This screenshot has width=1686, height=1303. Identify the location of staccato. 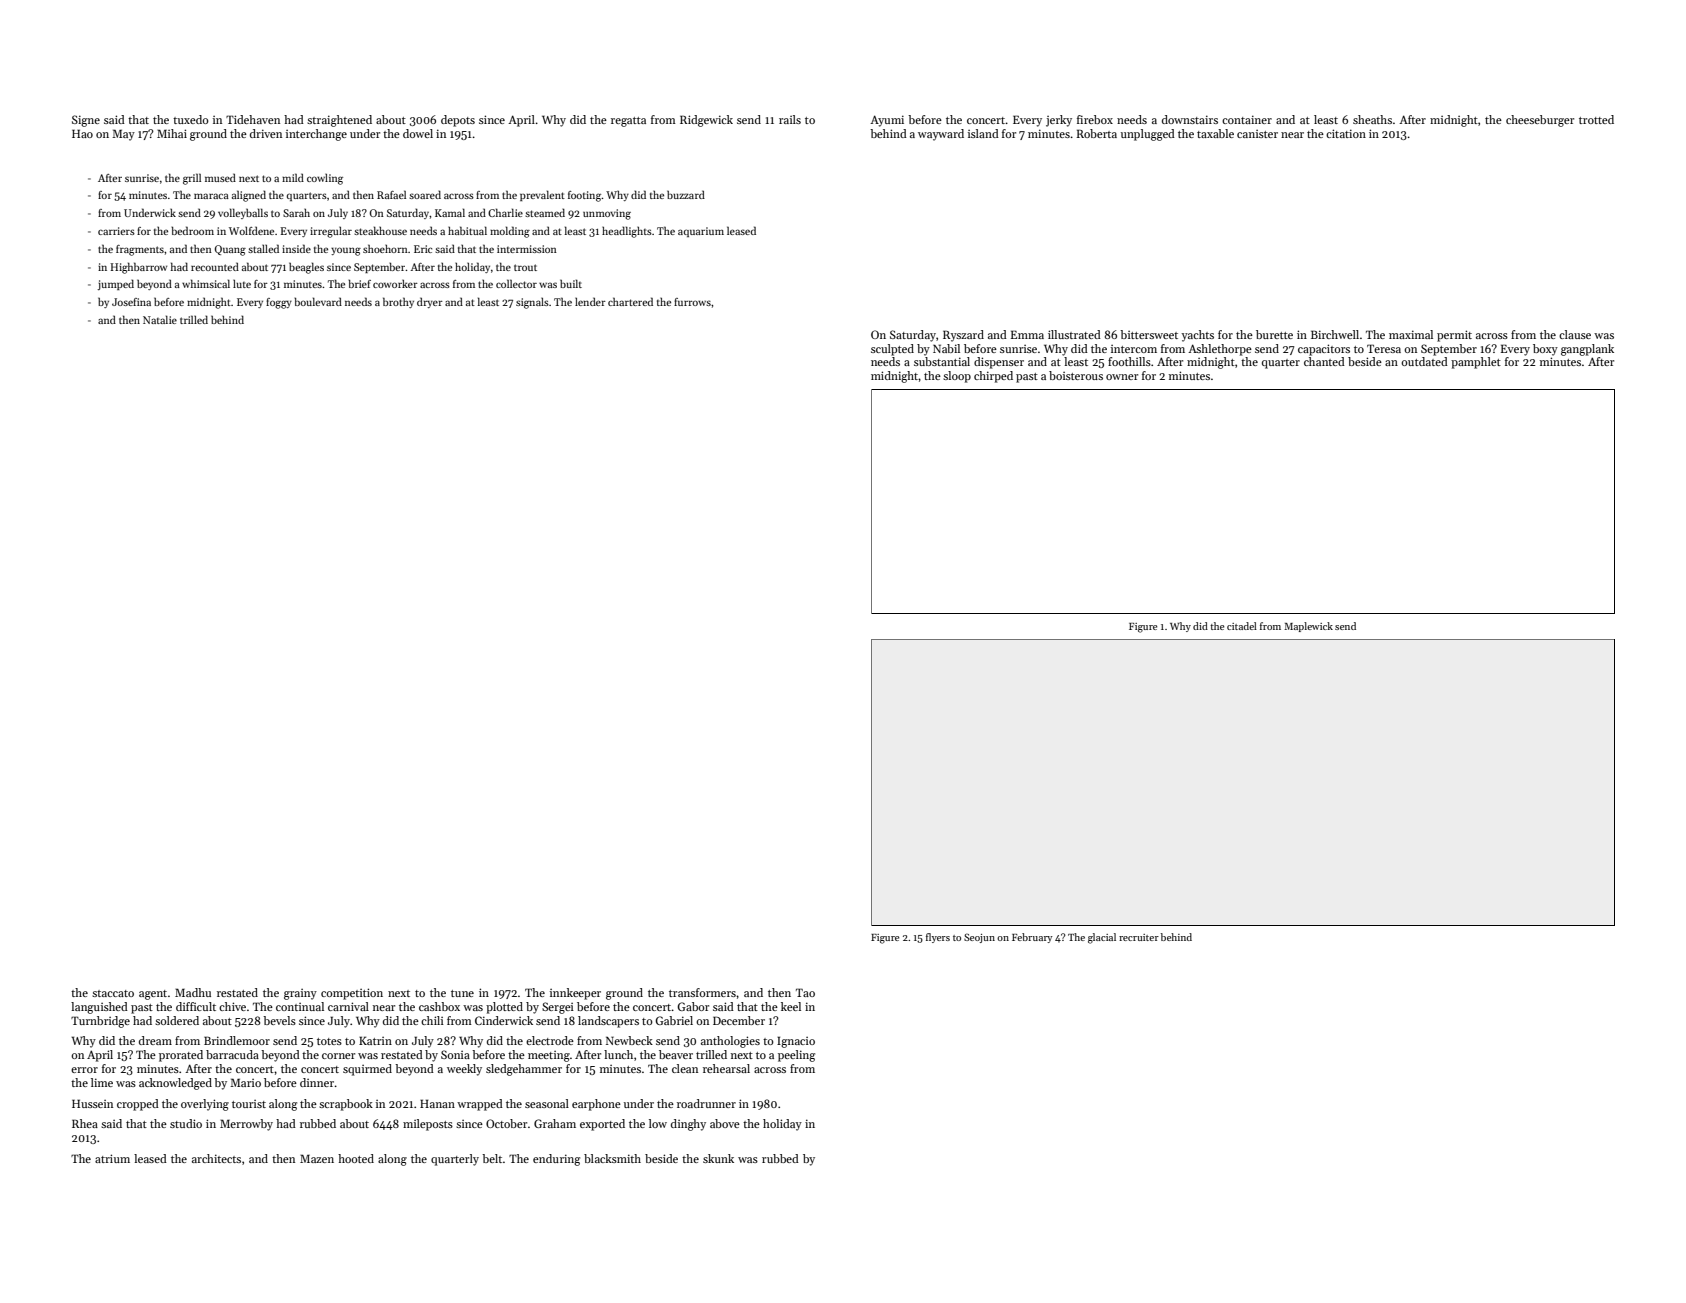
(113, 993).
